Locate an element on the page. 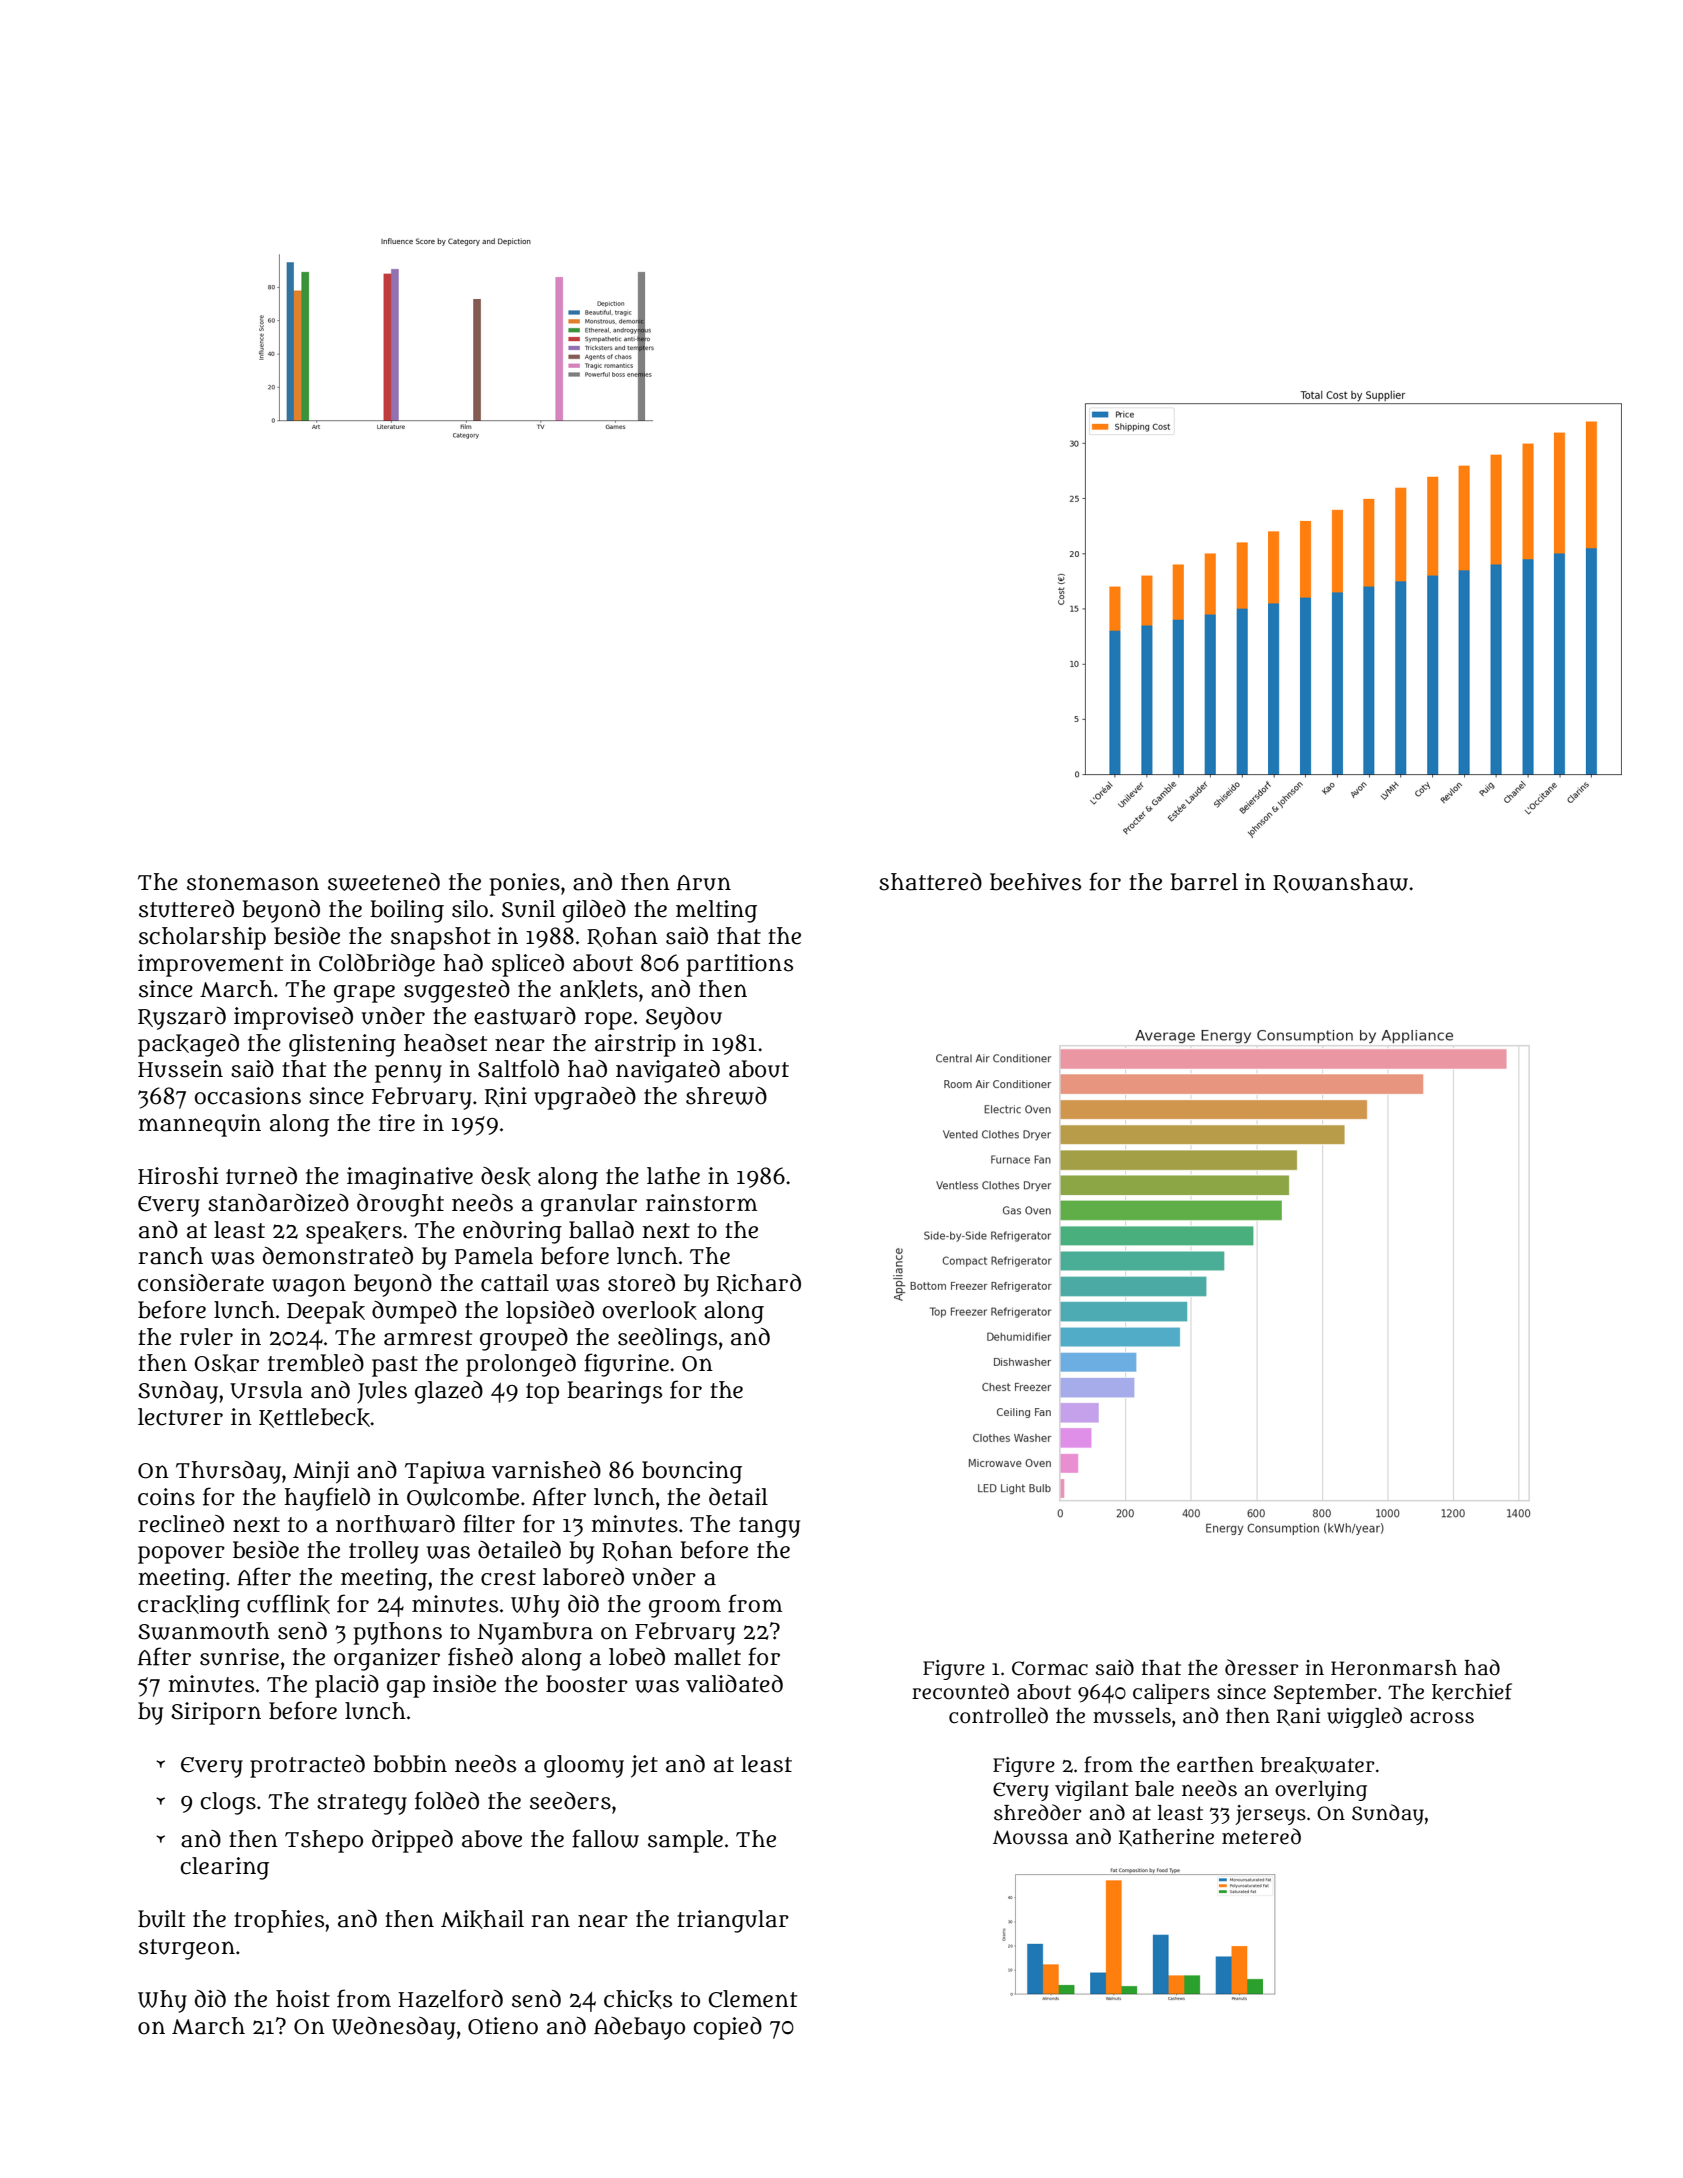 The width and height of the page is (1683, 2178). grape is located at coordinates (364, 994).
